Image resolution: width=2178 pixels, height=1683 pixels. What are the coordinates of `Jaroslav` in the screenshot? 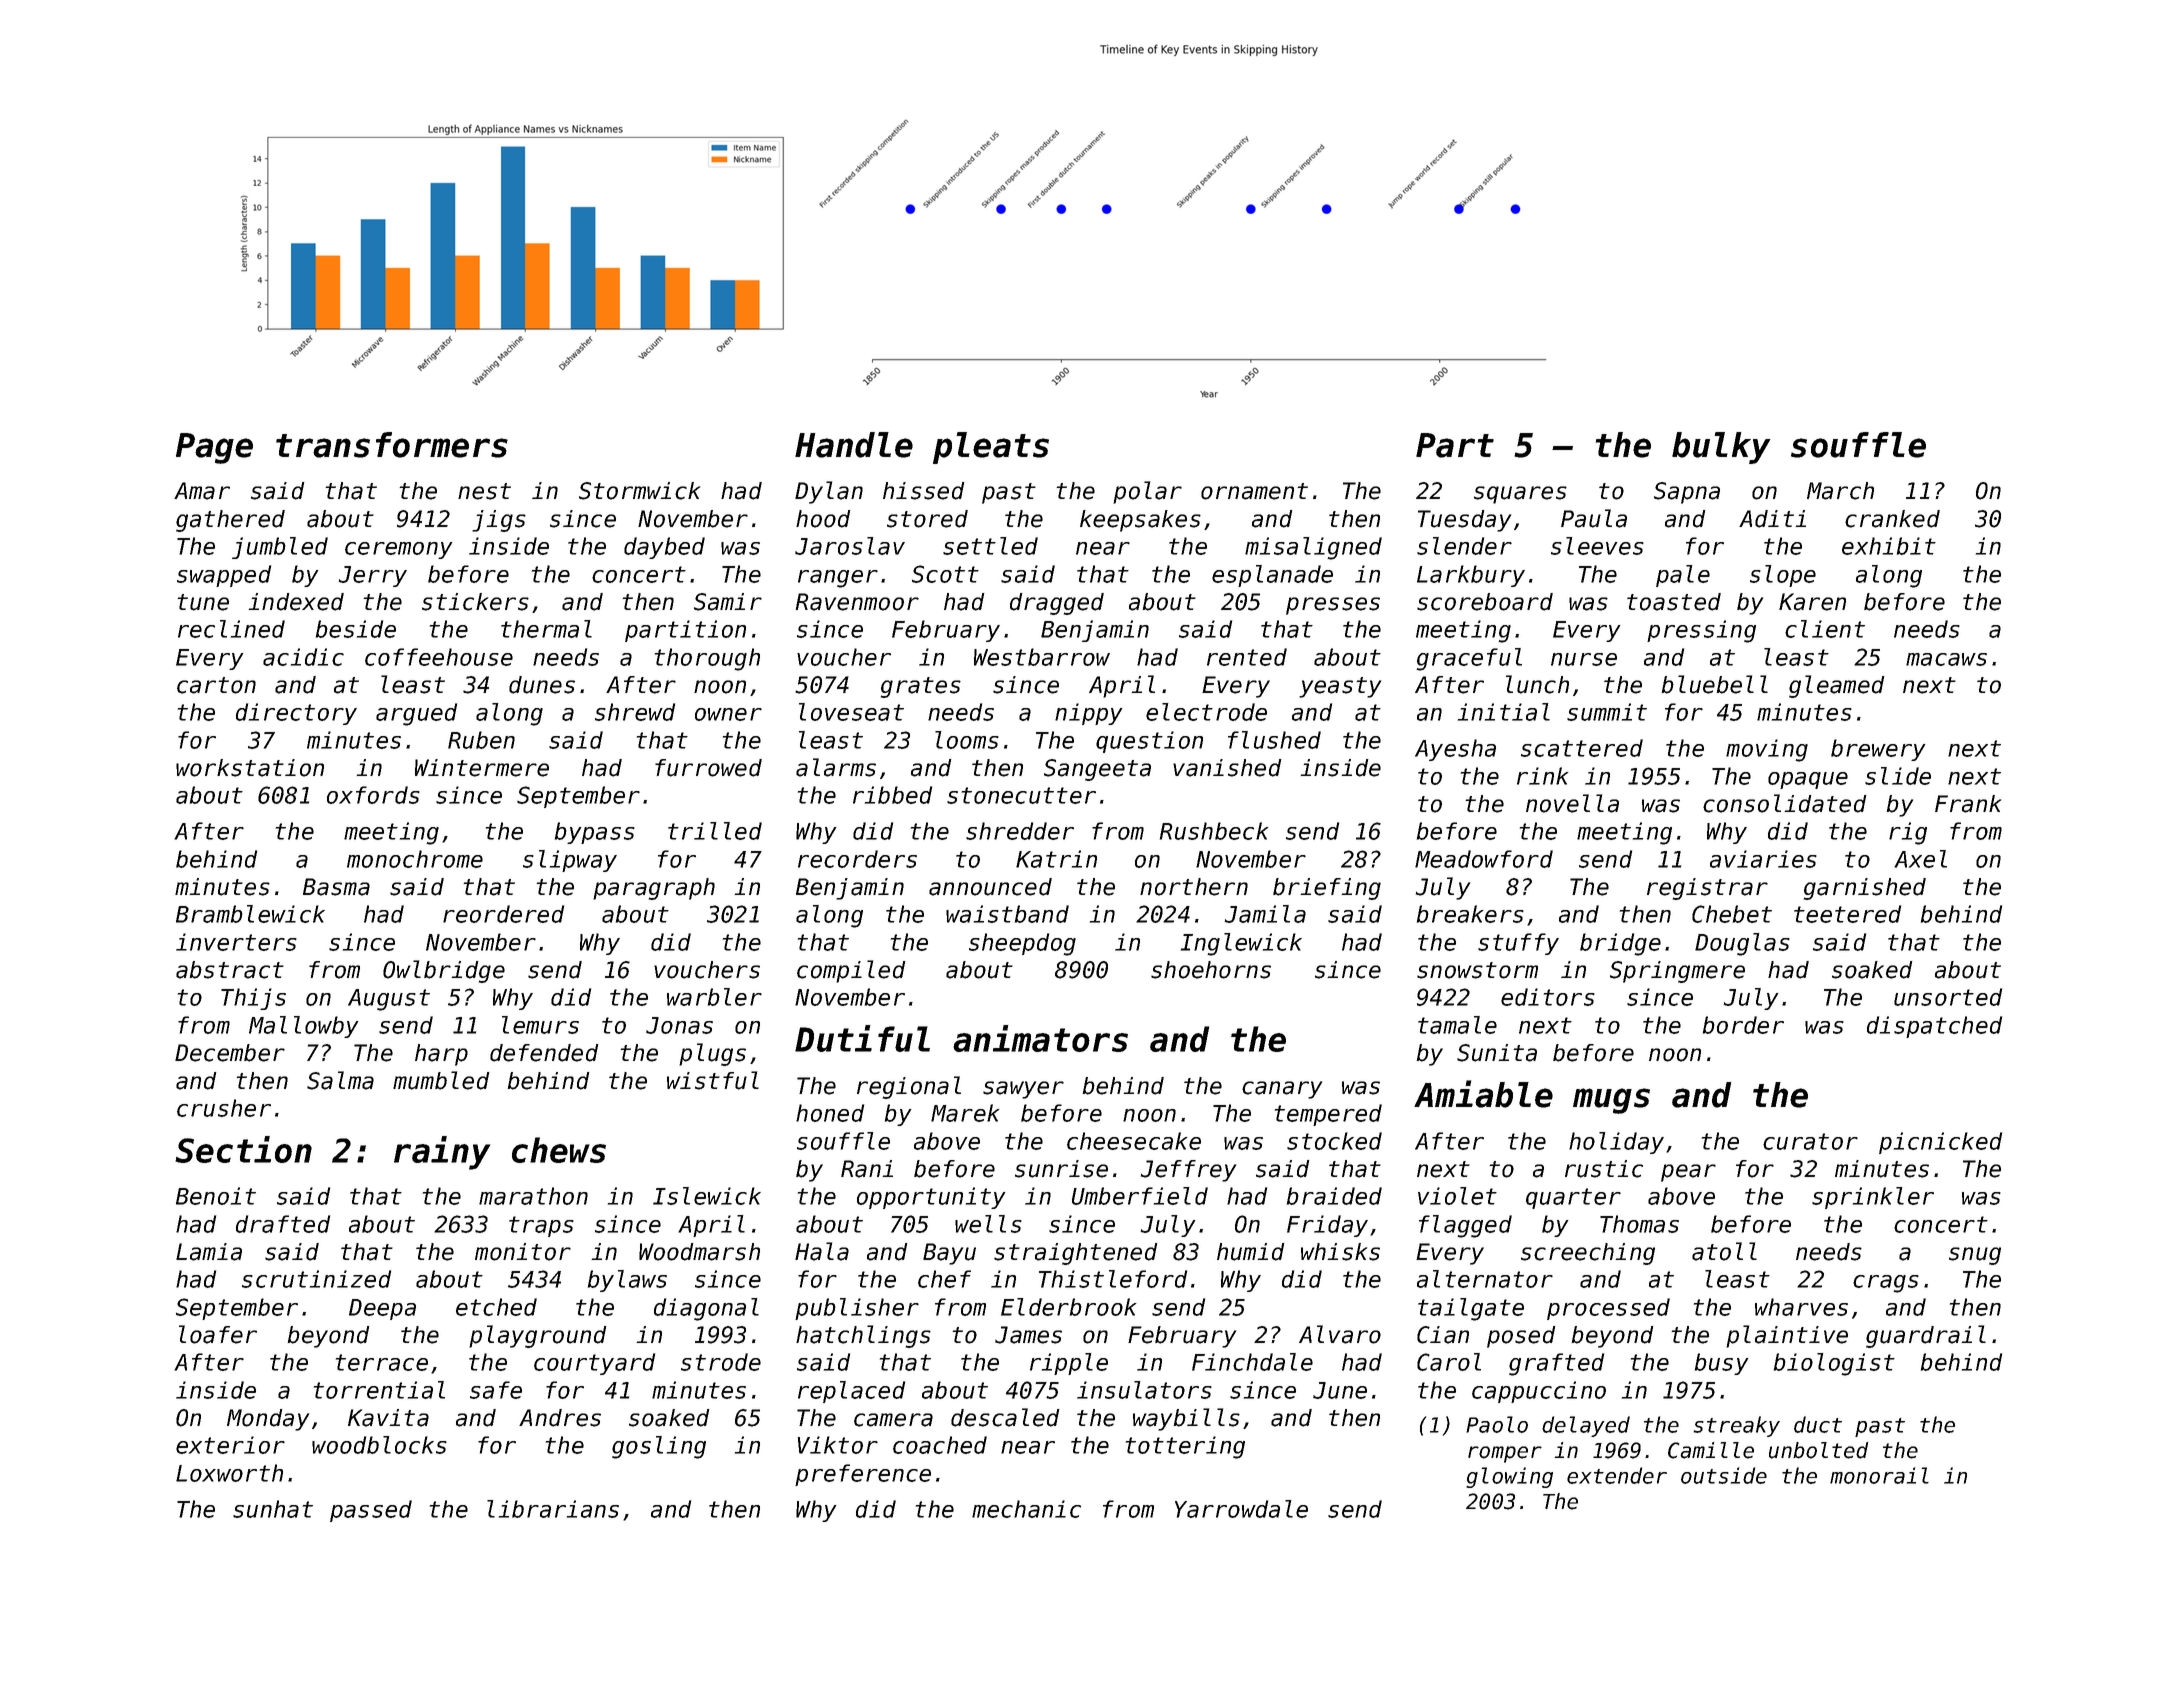 It's located at (850, 546).
